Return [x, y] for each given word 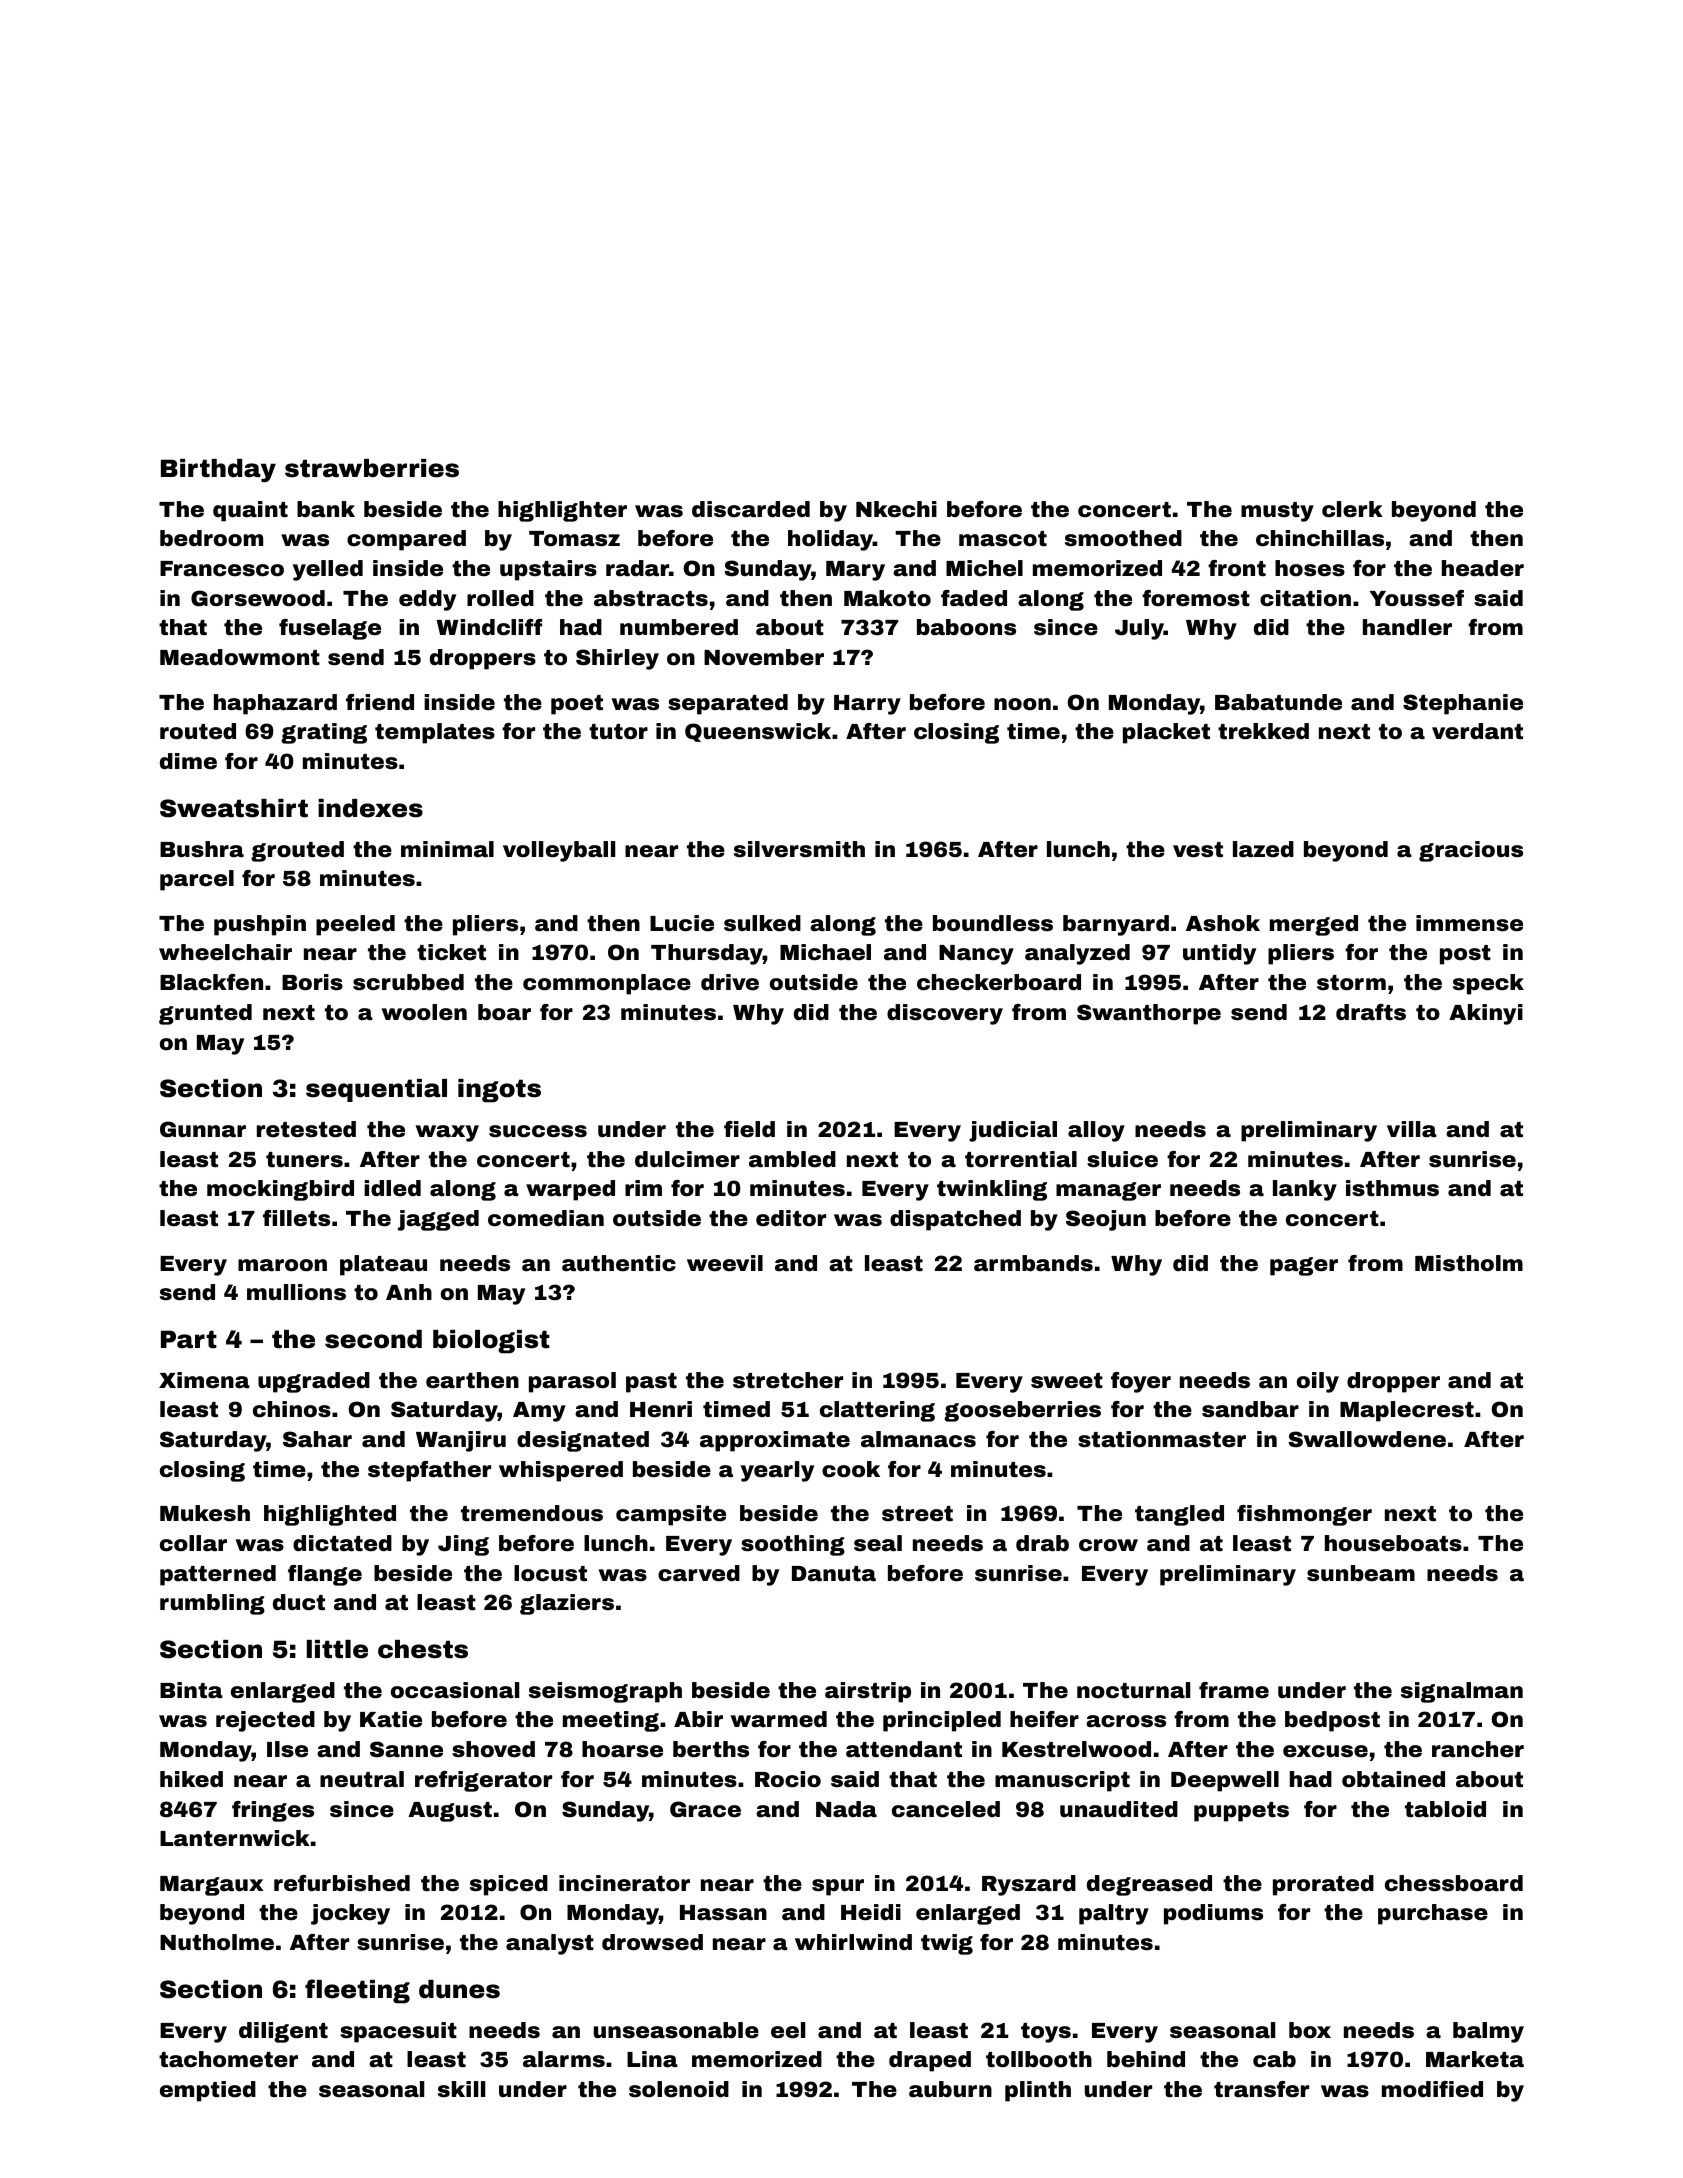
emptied [208, 2091]
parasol [572, 1382]
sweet [1067, 1381]
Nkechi [896, 509]
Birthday [218, 470]
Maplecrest [1407, 1411]
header [1483, 568]
